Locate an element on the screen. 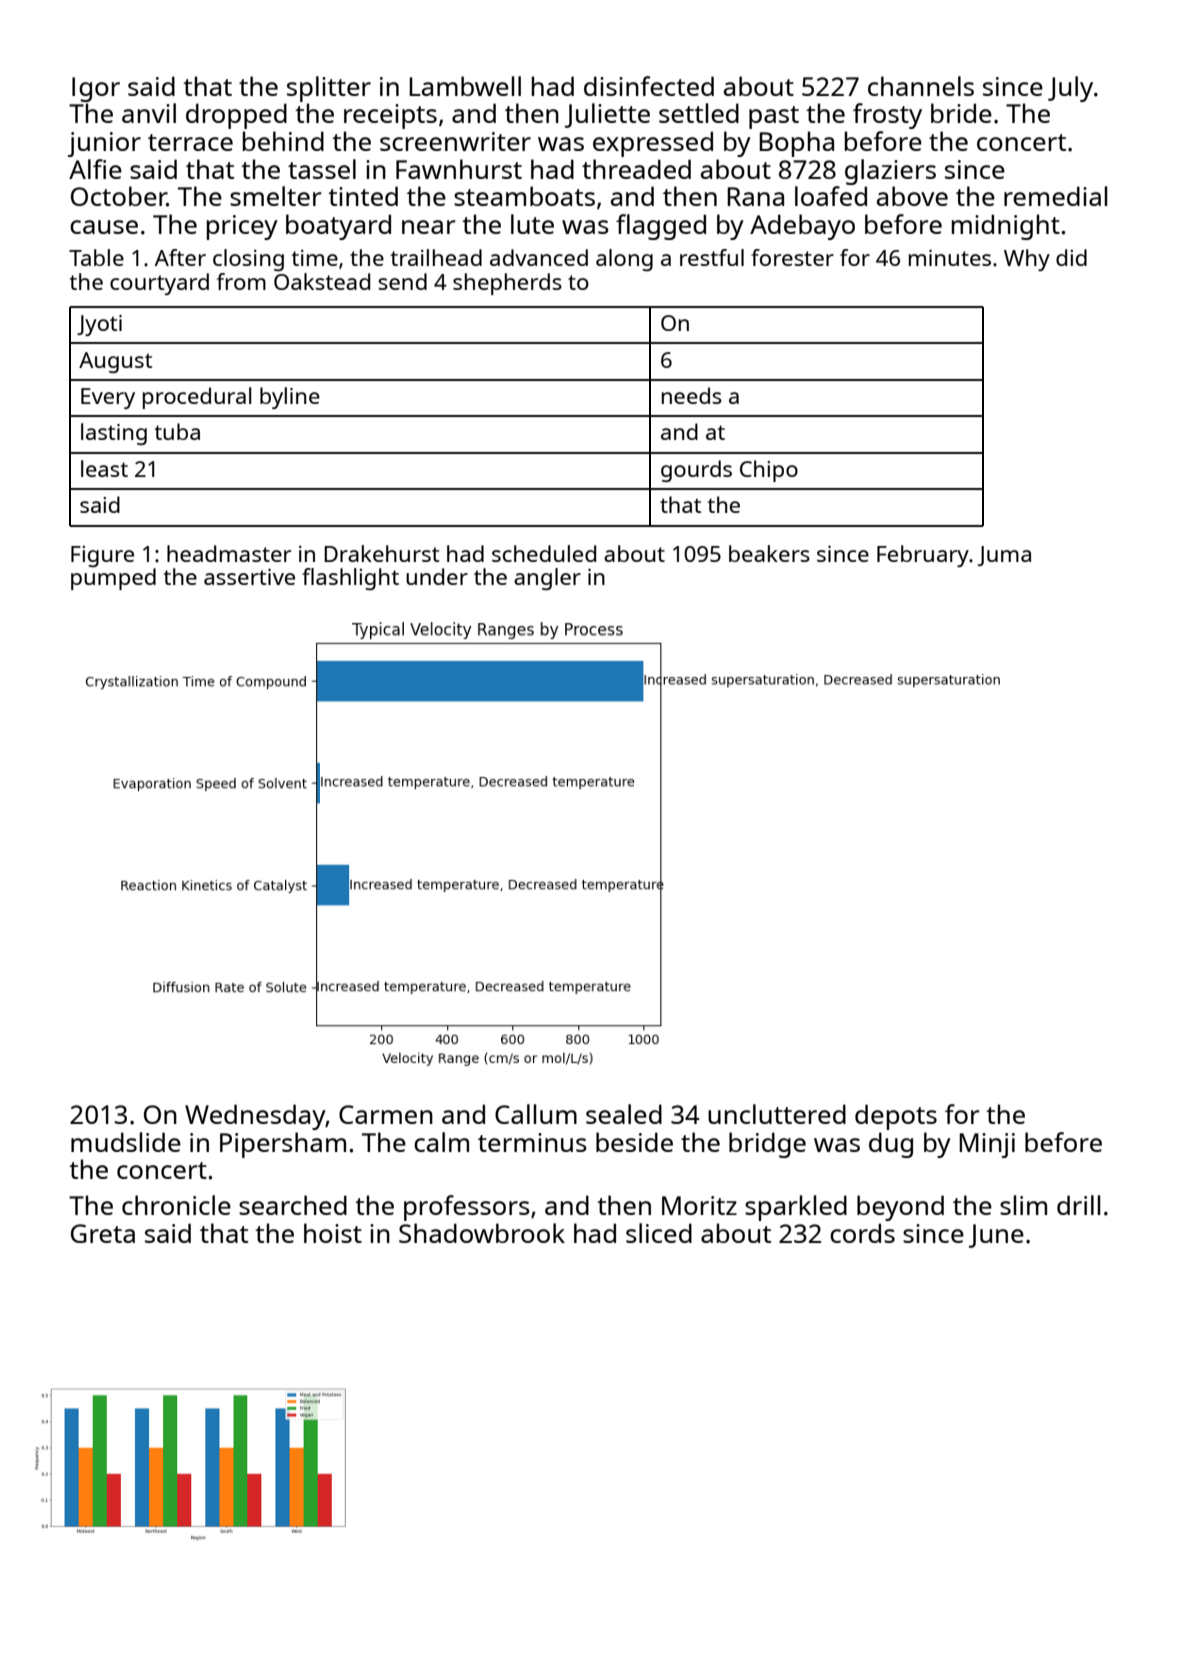  anvil is located at coordinates (149, 113).
